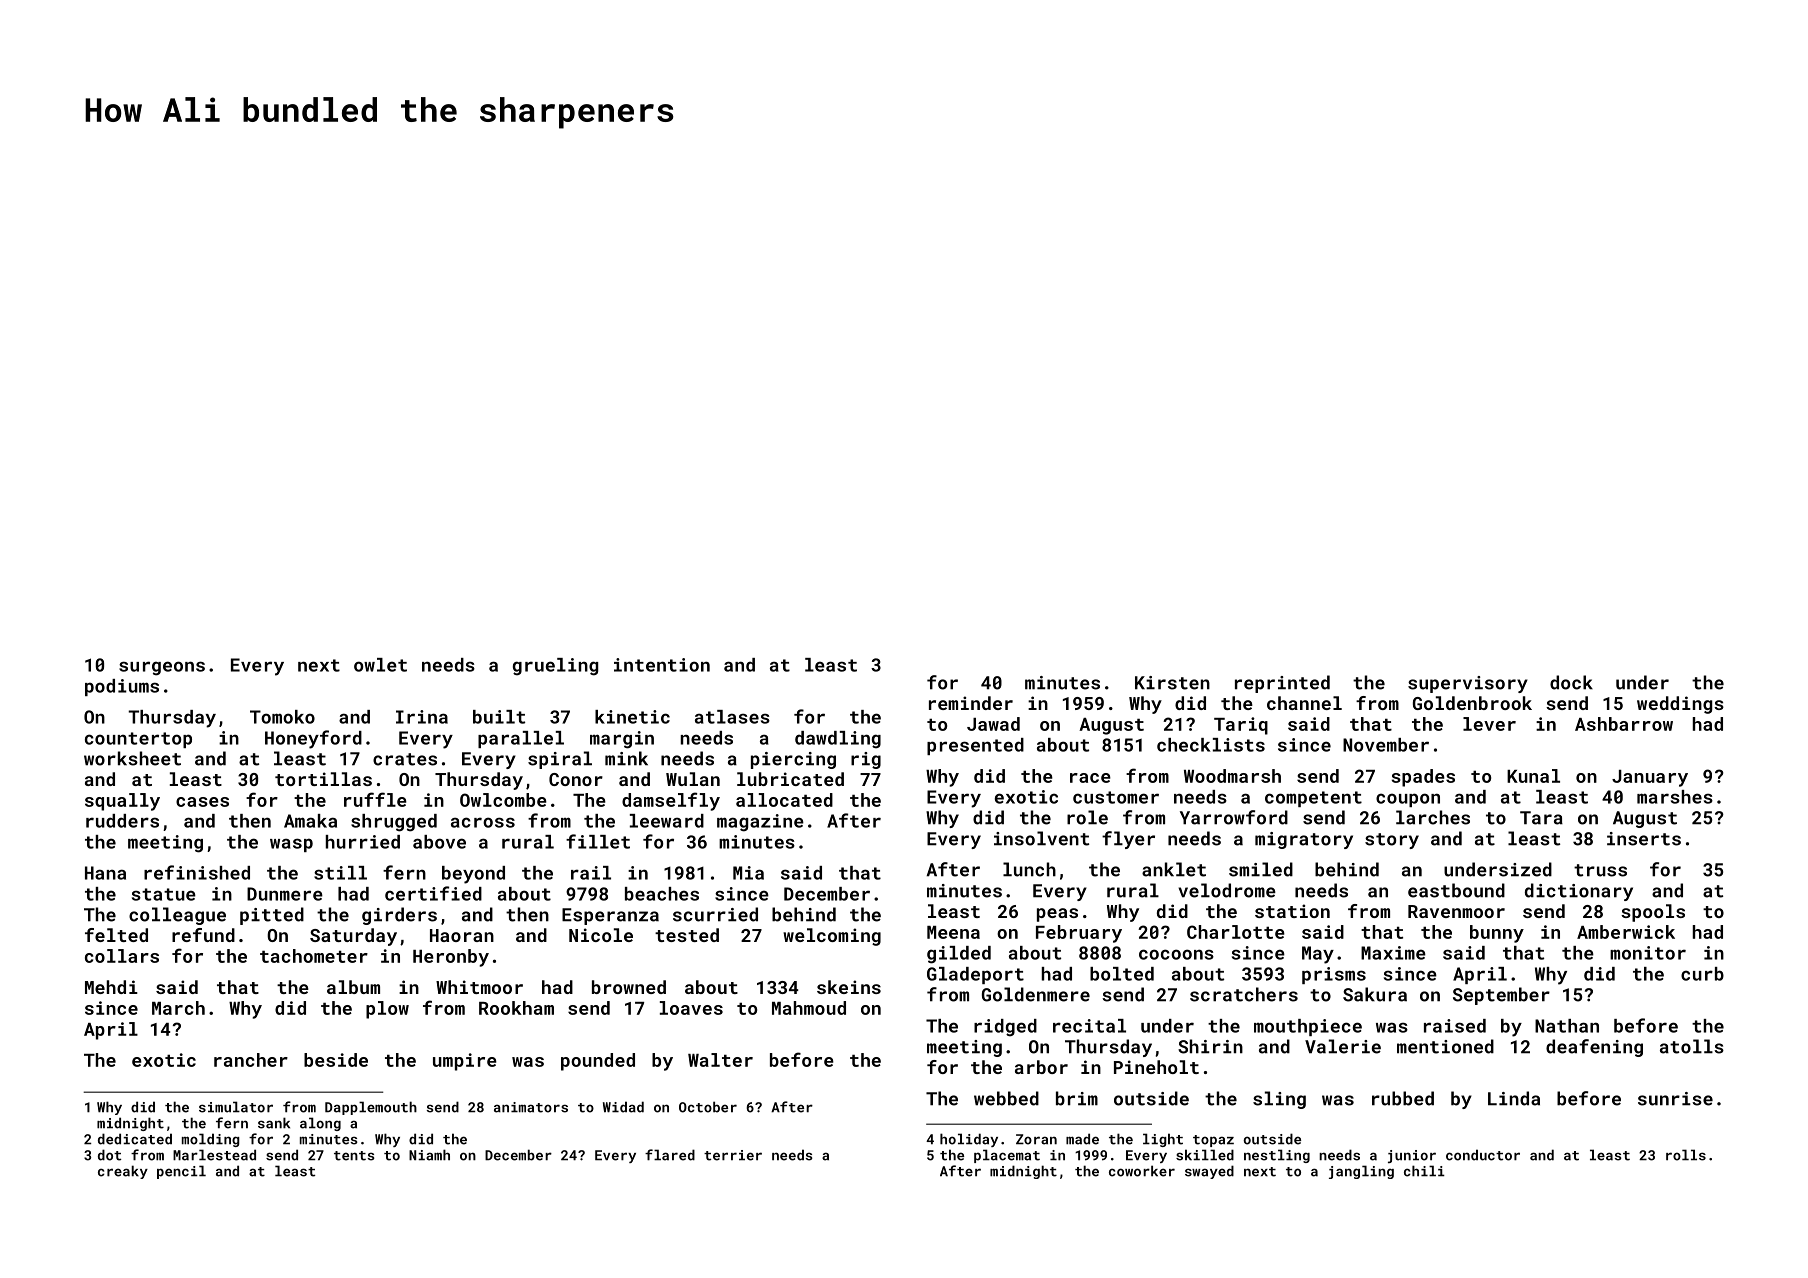  I want to click on countertop, so click(138, 740).
